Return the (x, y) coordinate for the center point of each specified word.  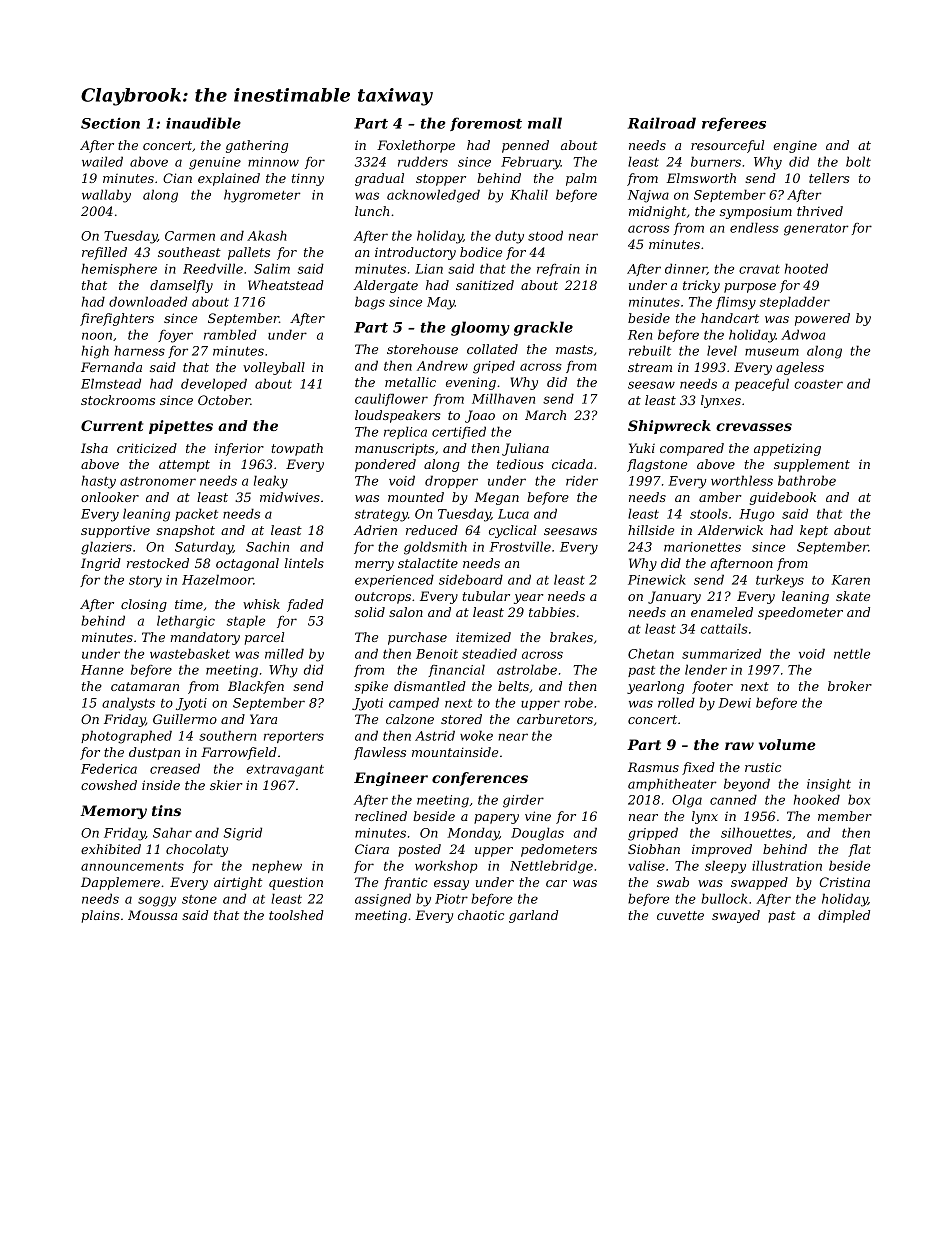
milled (284, 653)
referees (734, 124)
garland (533, 916)
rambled (230, 334)
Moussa (152, 915)
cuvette (680, 915)
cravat (759, 269)
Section (110, 123)
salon (406, 612)
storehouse (422, 349)
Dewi (734, 703)
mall (545, 123)
